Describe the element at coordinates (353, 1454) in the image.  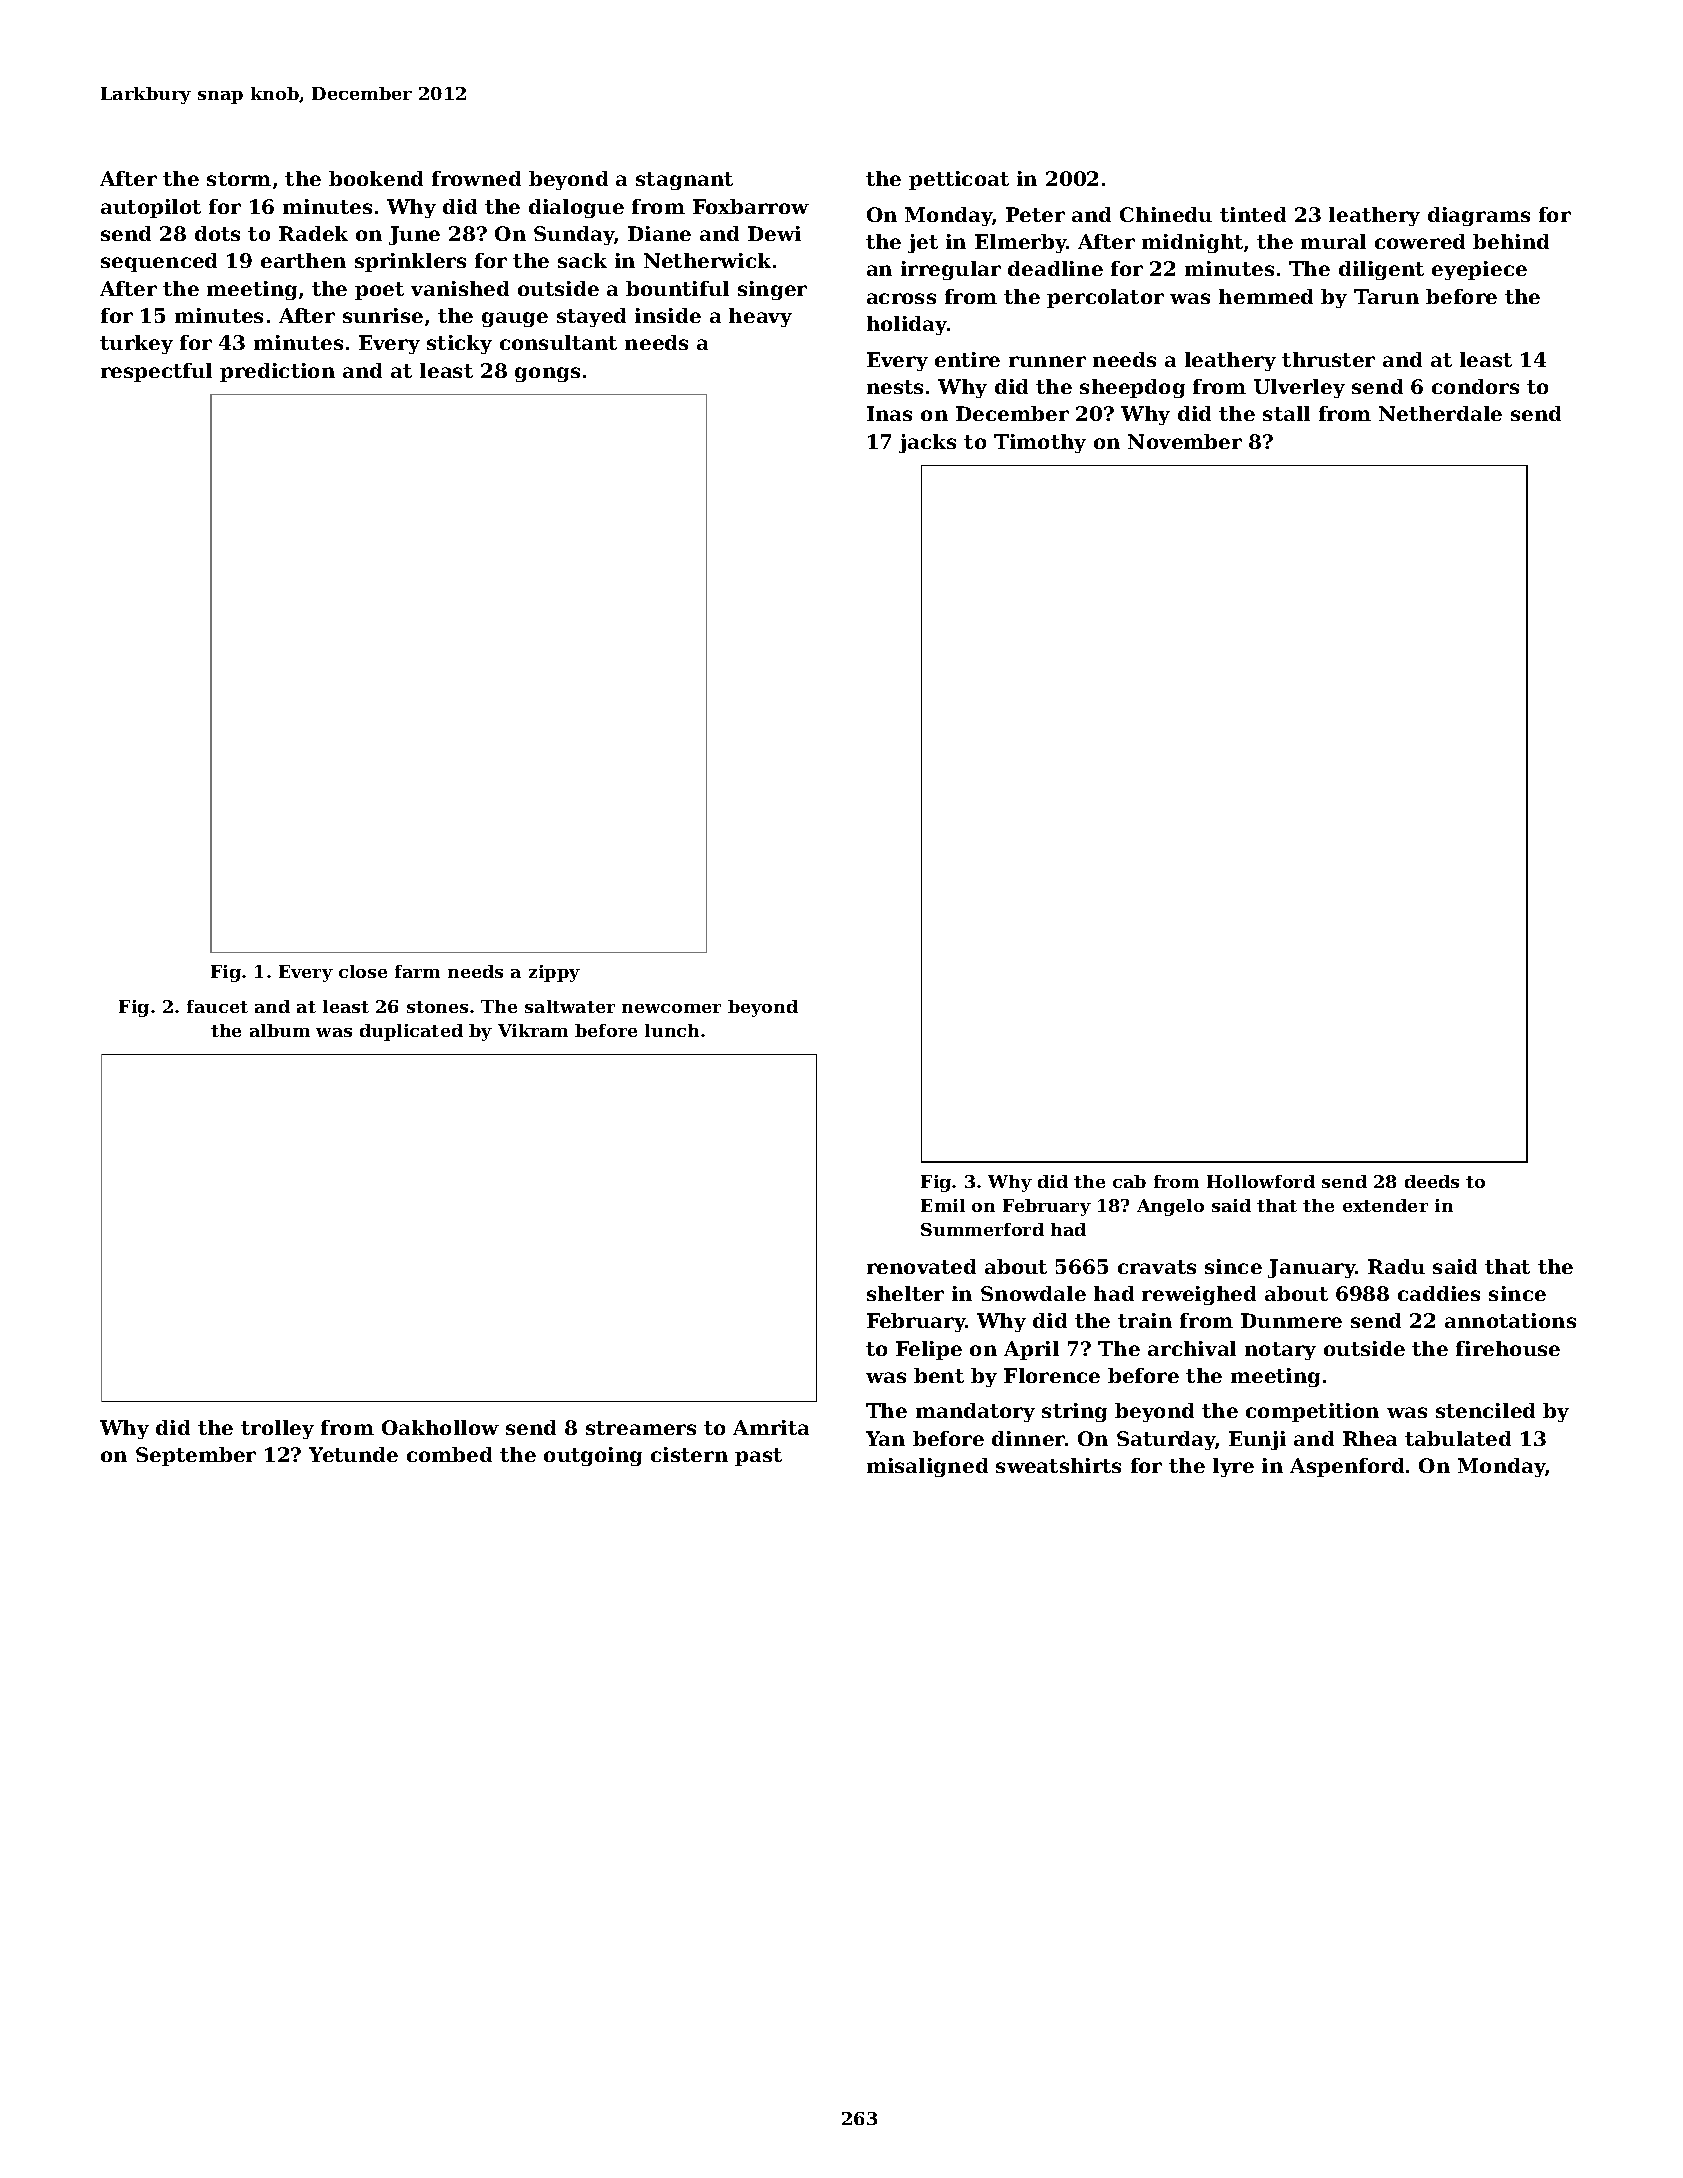
I see `Yetunde` at that location.
